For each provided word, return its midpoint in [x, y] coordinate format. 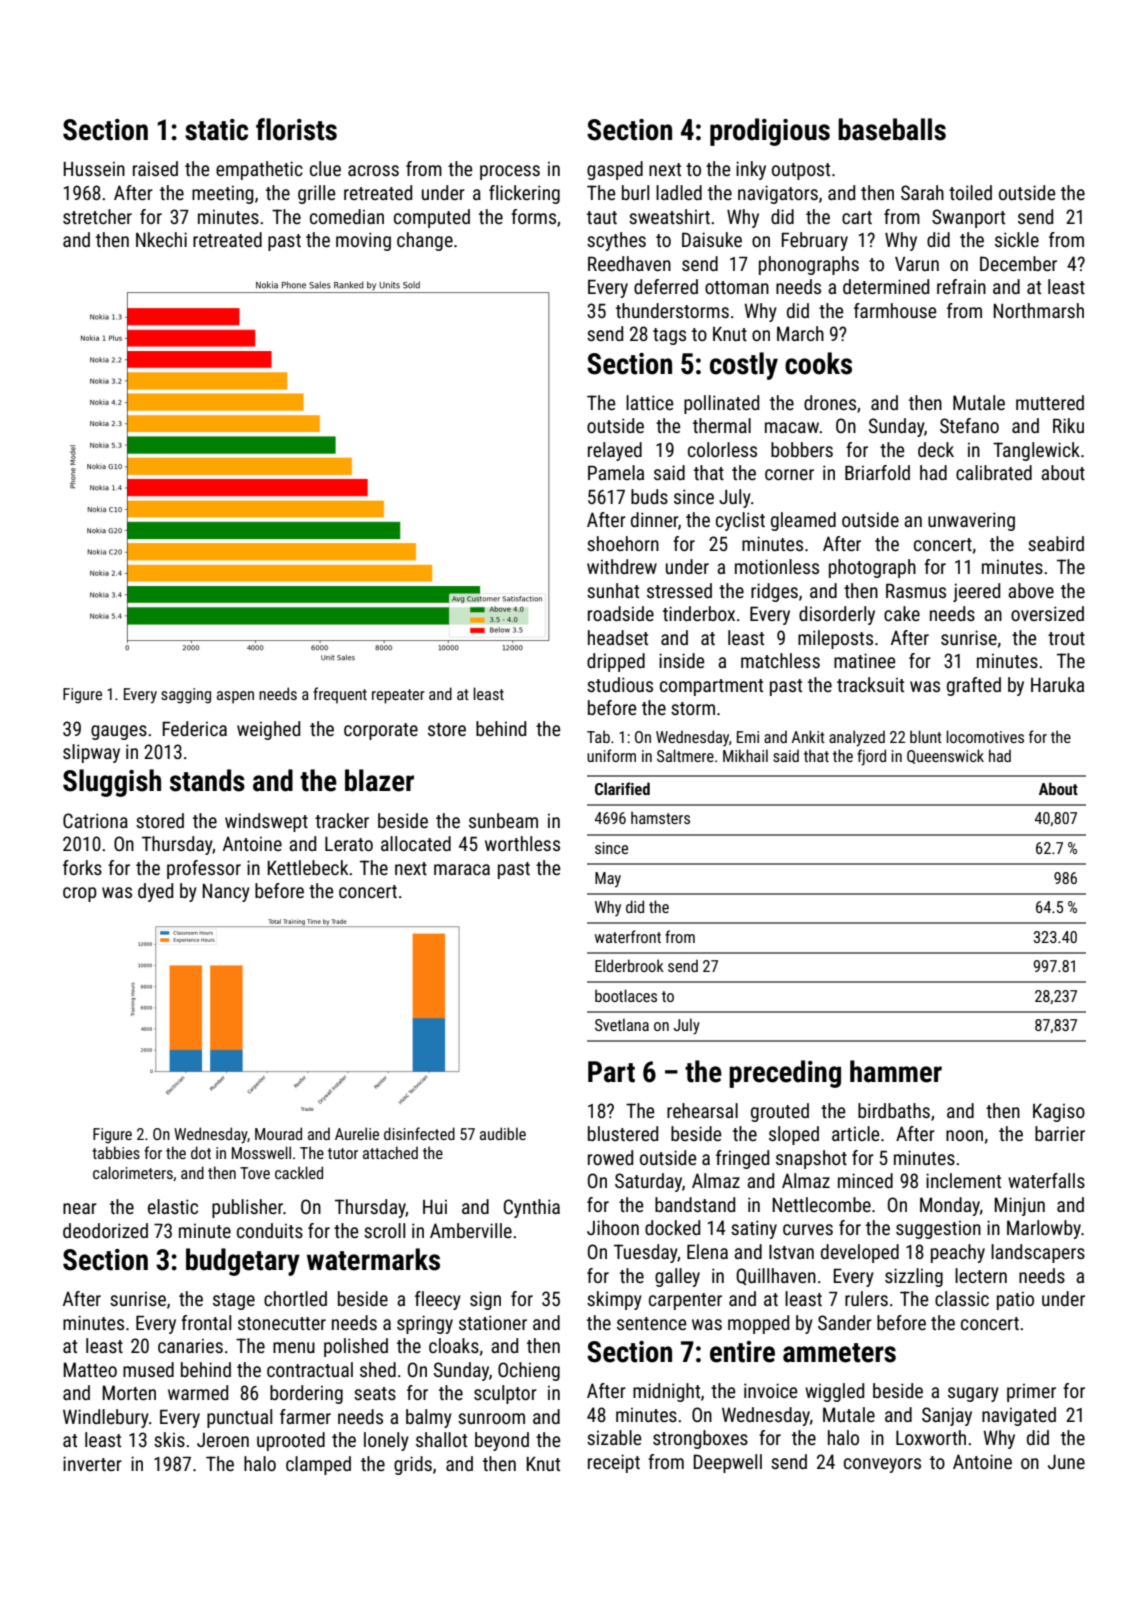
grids [413, 1465]
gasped [615, 170]
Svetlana [622, 1024]
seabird [1056, 543]
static [216, 130]
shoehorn [623, 543]
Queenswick [945, 756]
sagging [186, 696]
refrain [961, 286]
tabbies [116, 1152]
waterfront [628, 936]
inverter [92, 1463]
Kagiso [1059, 1113]
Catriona [95, 820]
